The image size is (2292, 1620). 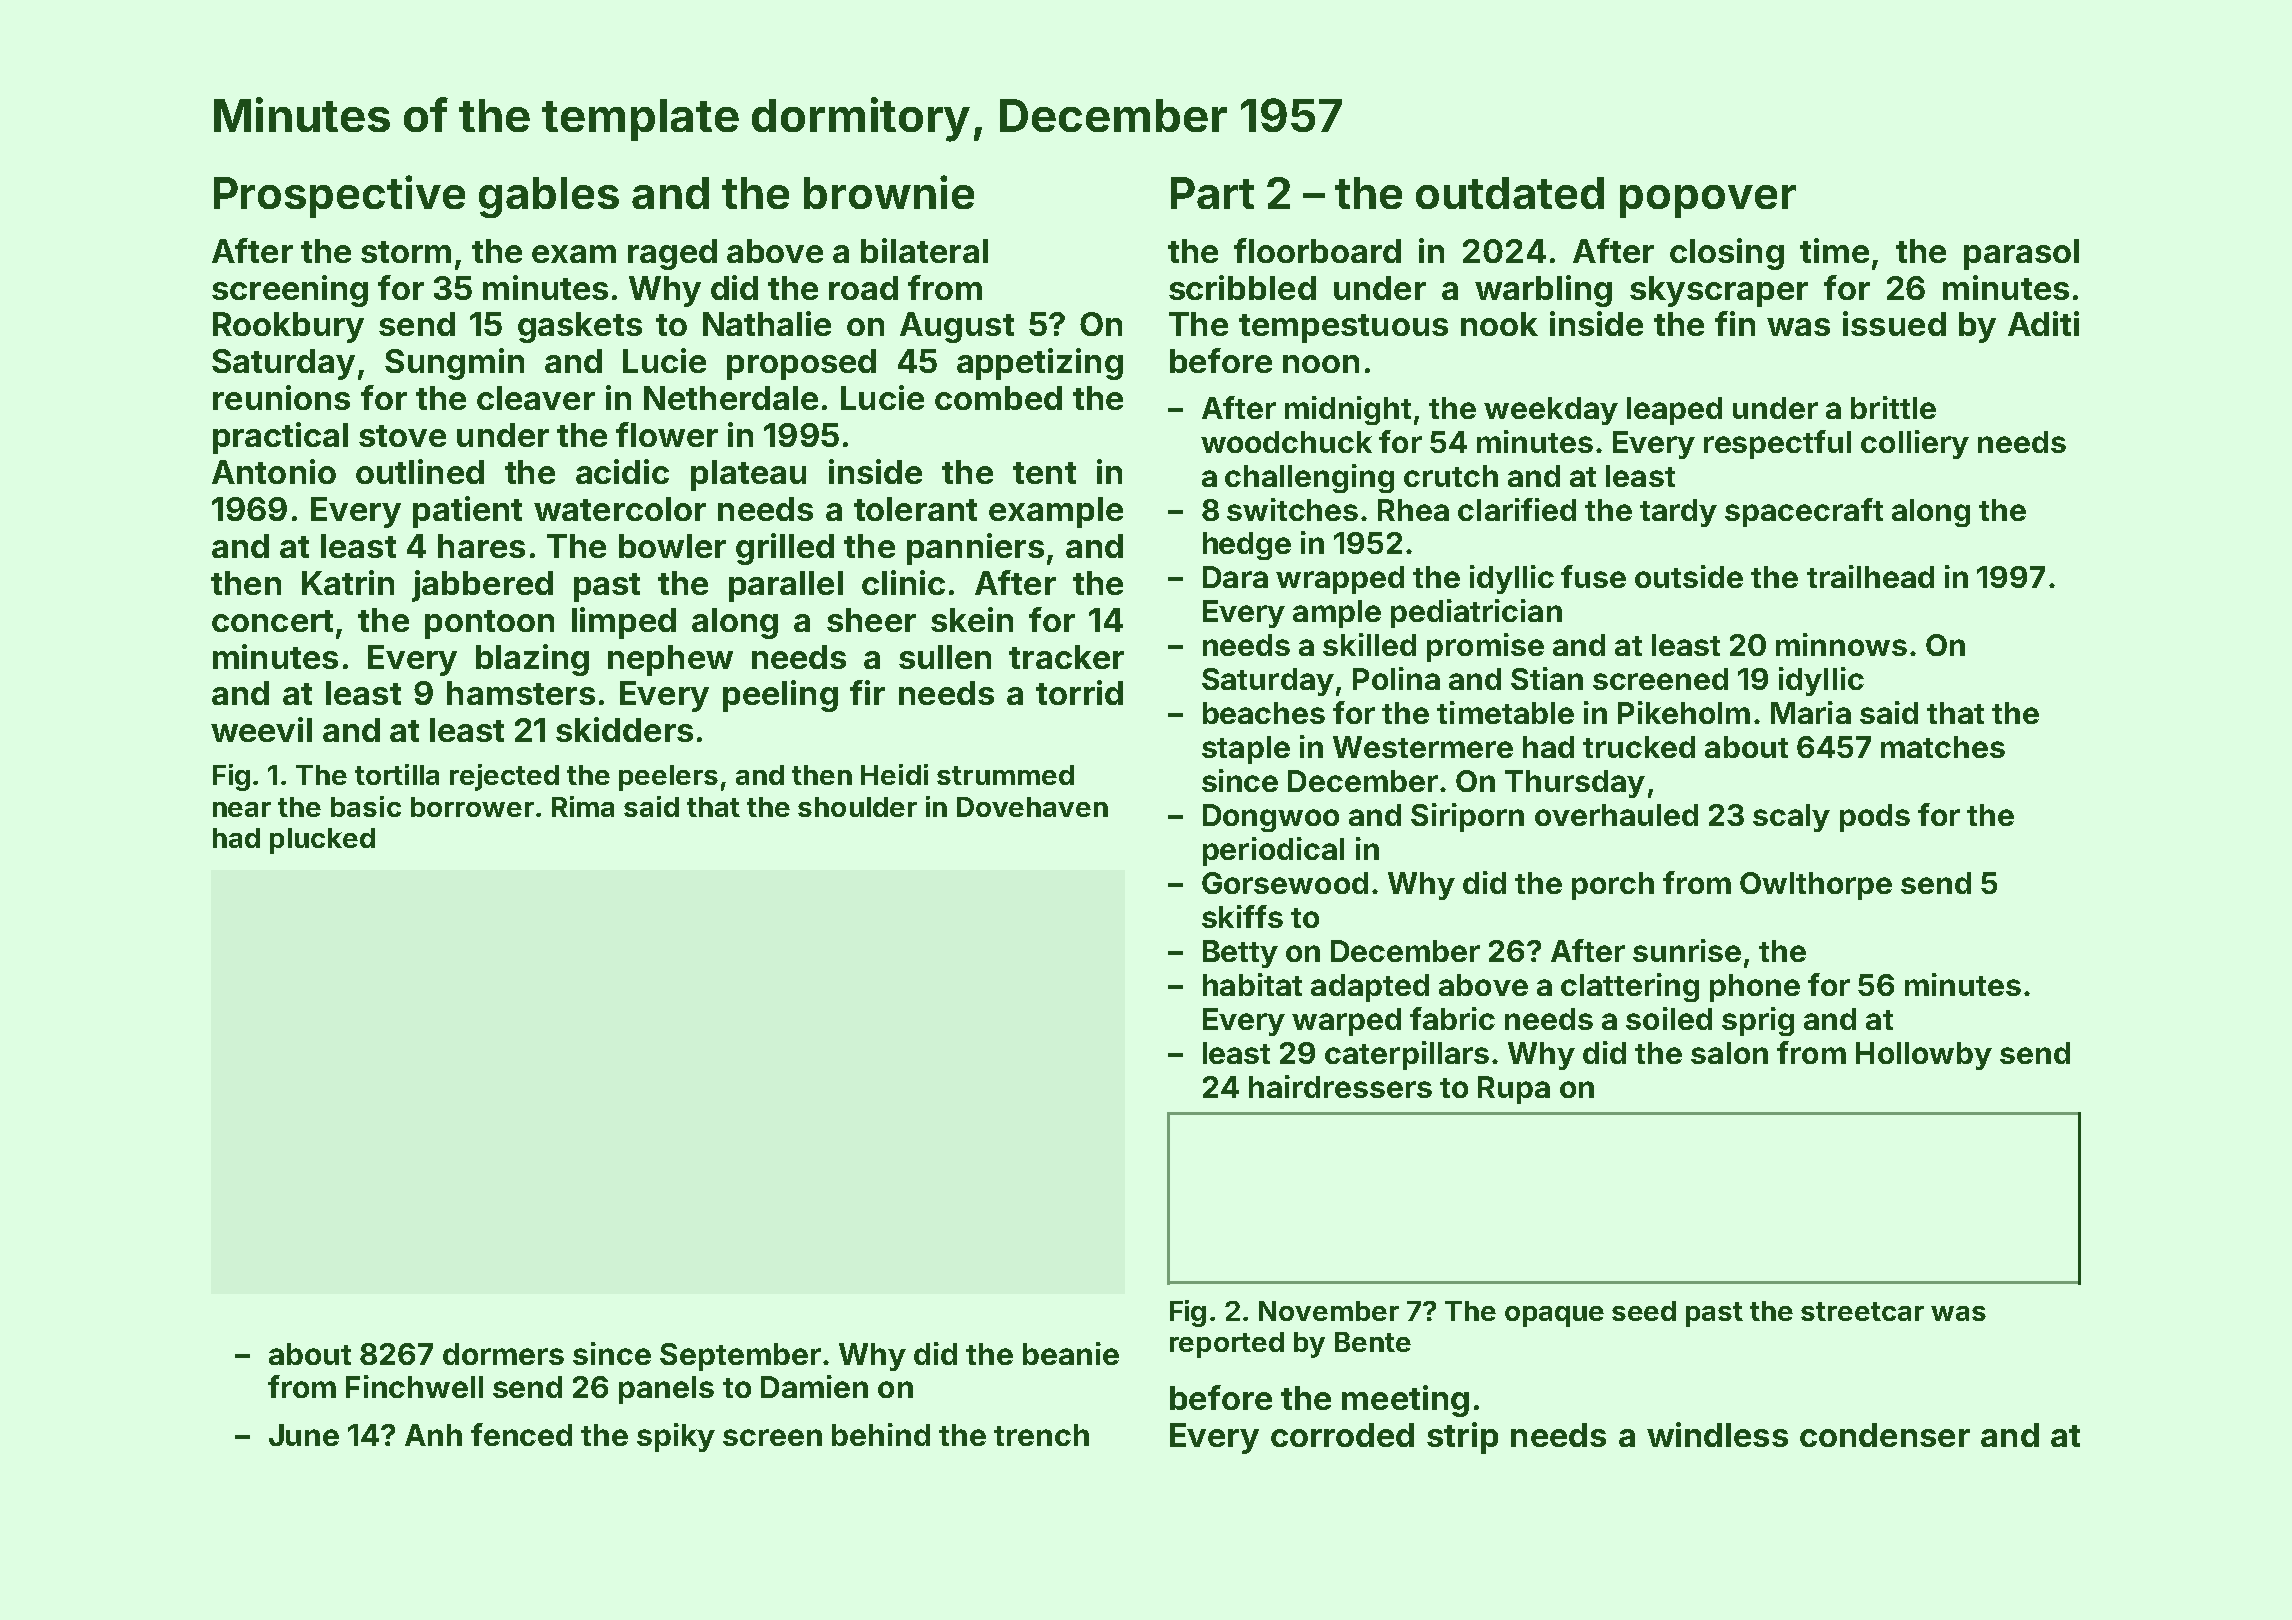 What do you see at coordinates (1674, 411) in the screenshot?
I see `leaped` at bounding box center [1674, 411].
